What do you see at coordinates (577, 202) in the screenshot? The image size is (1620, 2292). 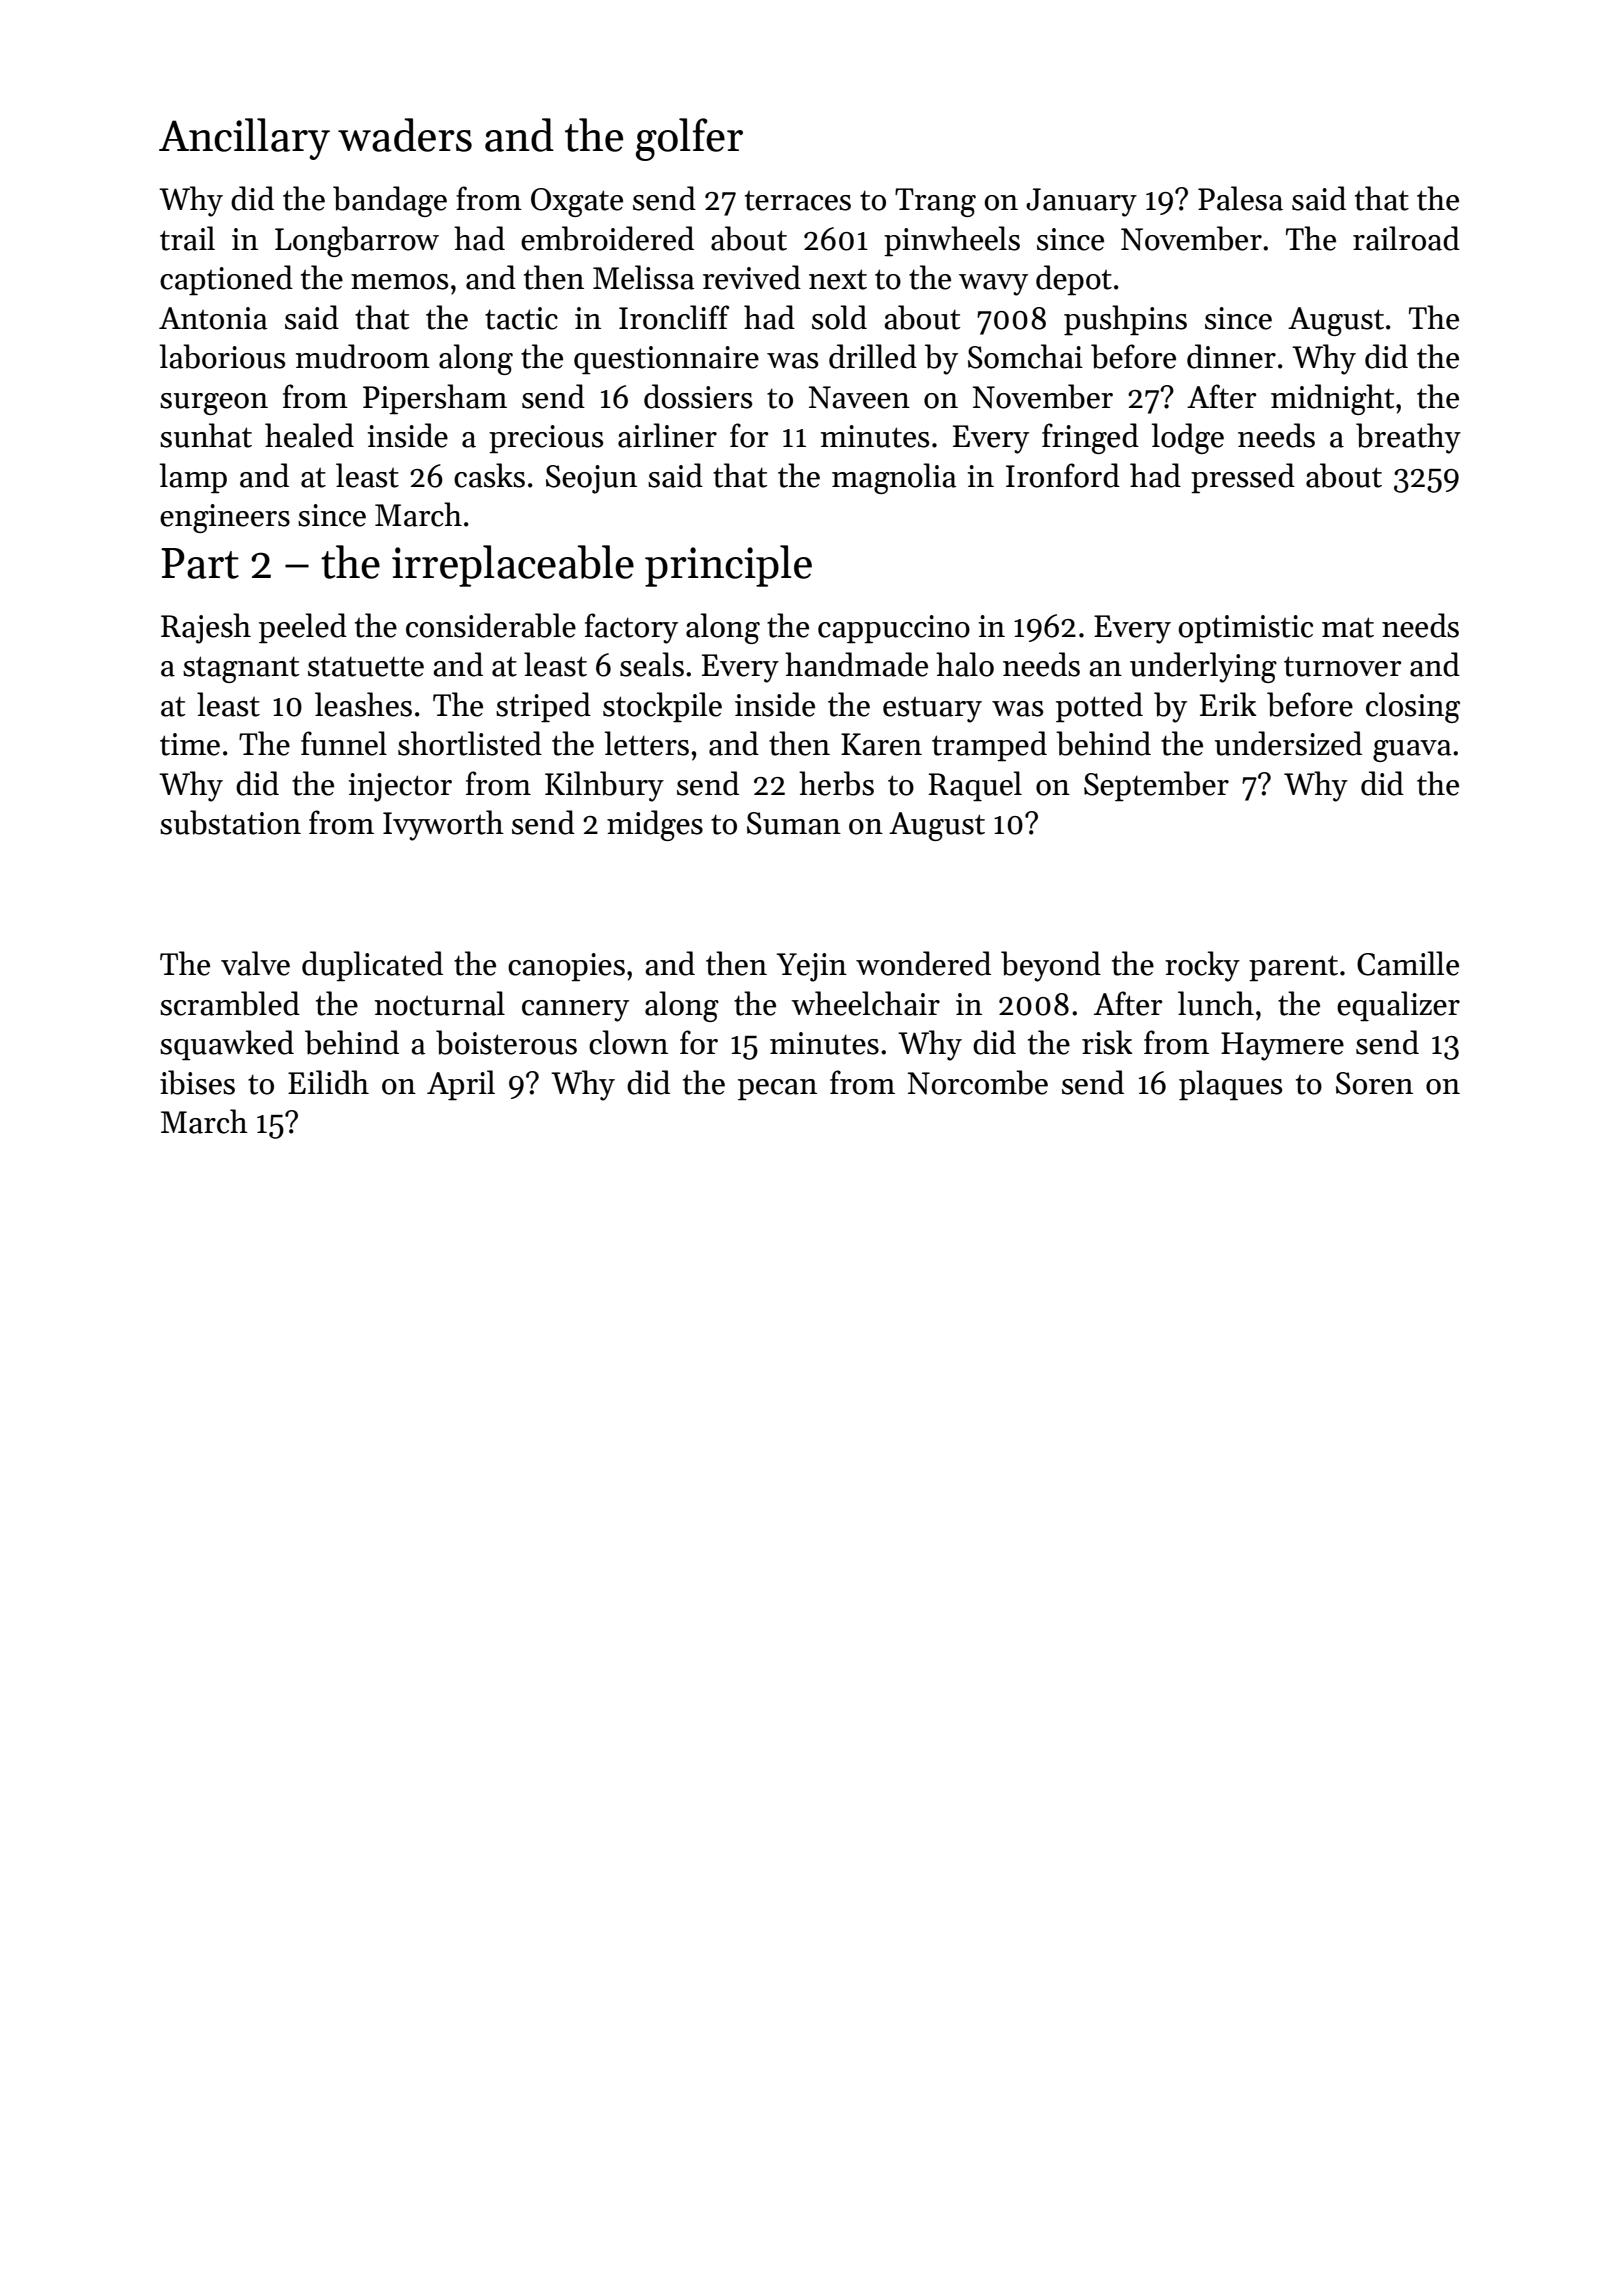 I see `Oxgate` at bounding box center [577, 202].
